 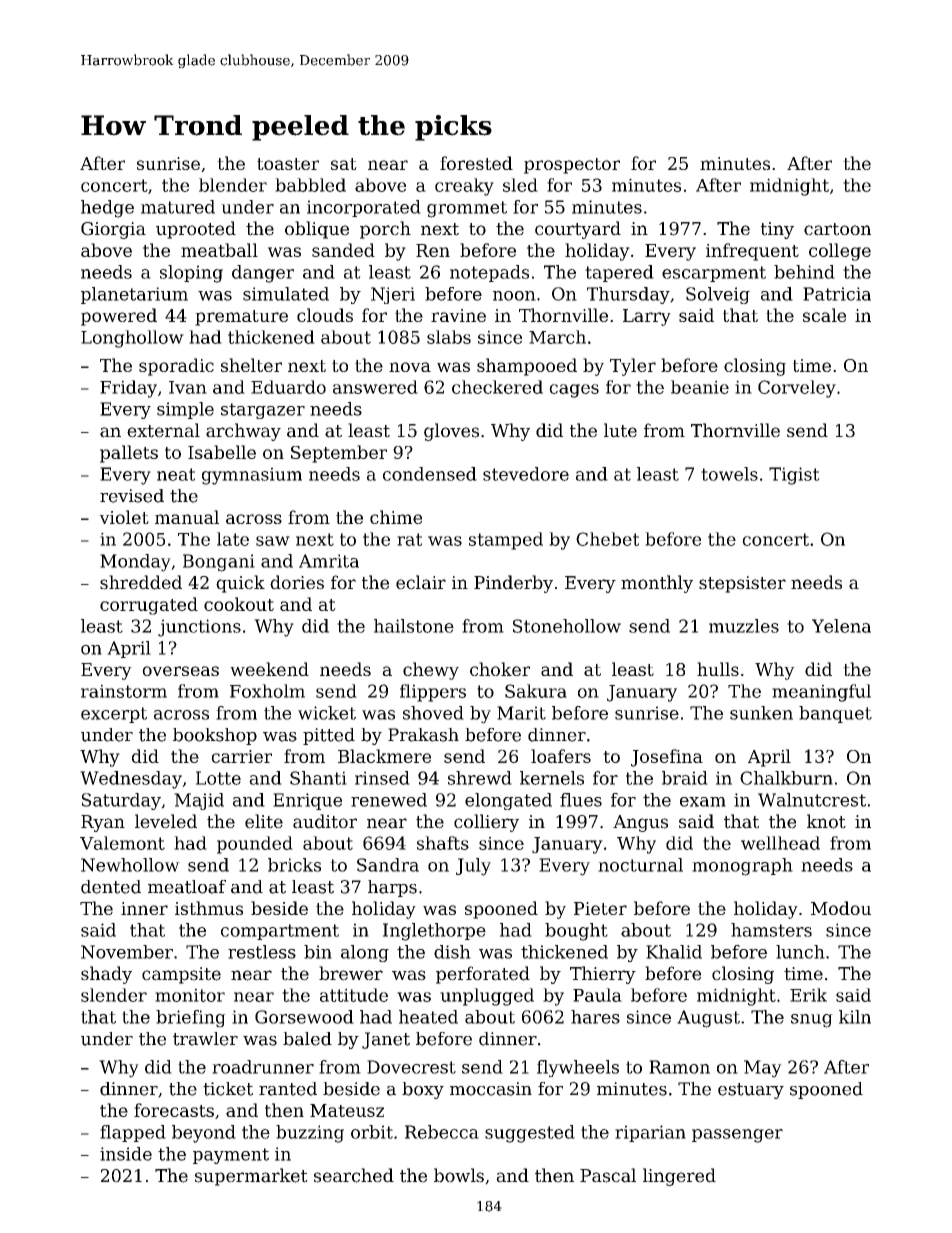 What do you see at coordinates (737, 1136) in the page?
I see `passenger` at bounding box center [737, 1136].
